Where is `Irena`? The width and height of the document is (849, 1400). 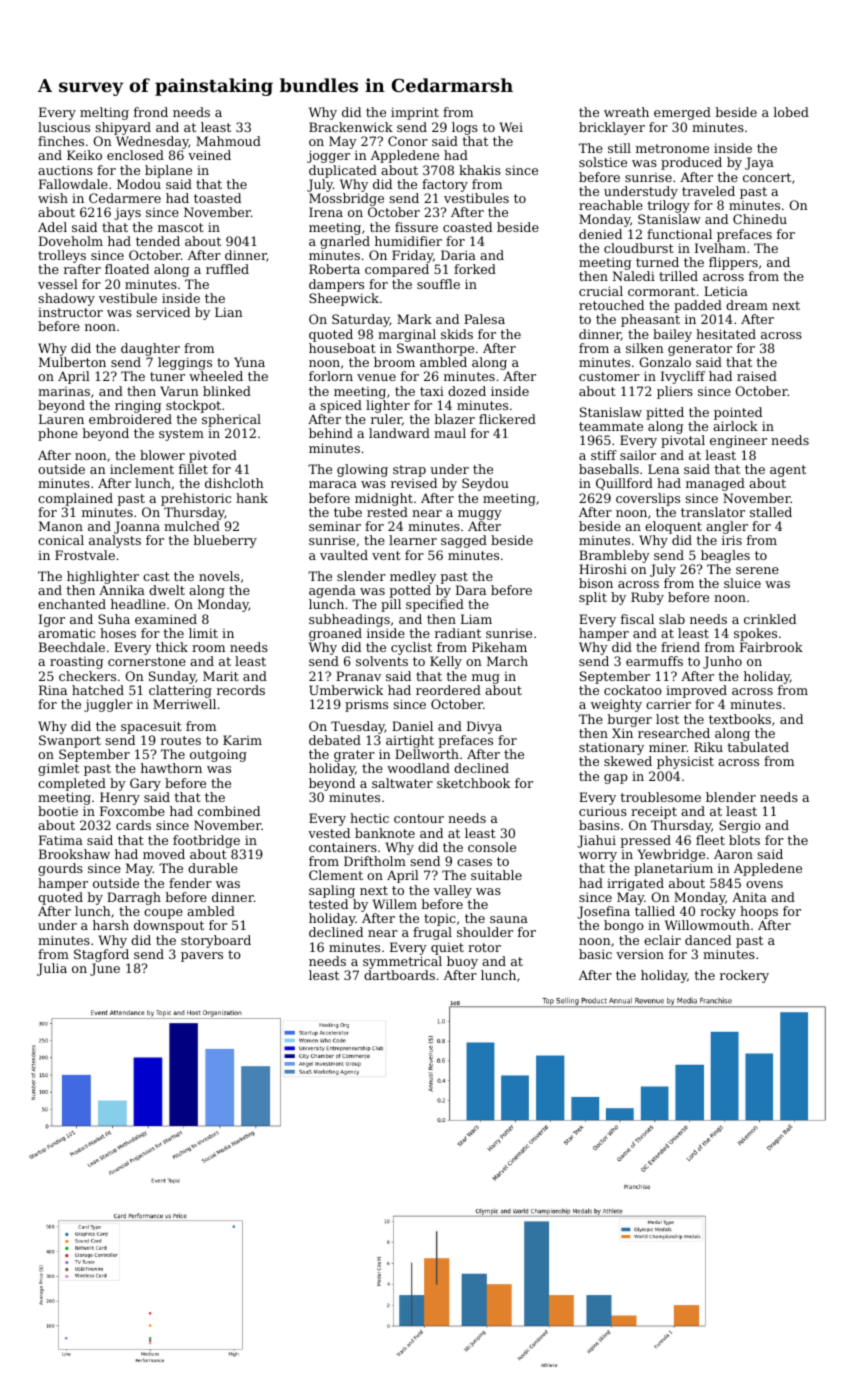
Irena is located at coordinates (326, 212).
